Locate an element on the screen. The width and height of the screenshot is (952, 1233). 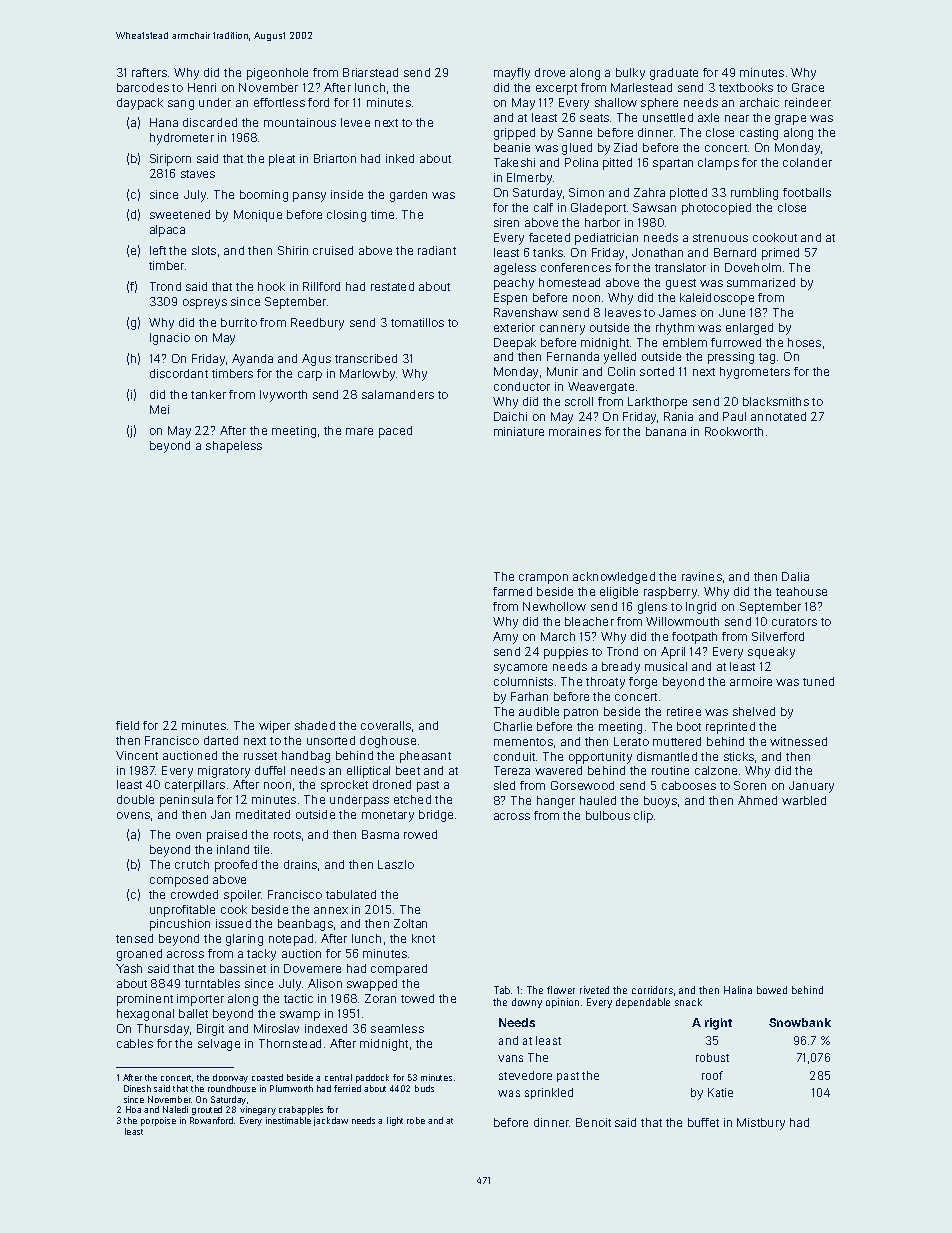
daypack is located at coordinates (140, 104).
